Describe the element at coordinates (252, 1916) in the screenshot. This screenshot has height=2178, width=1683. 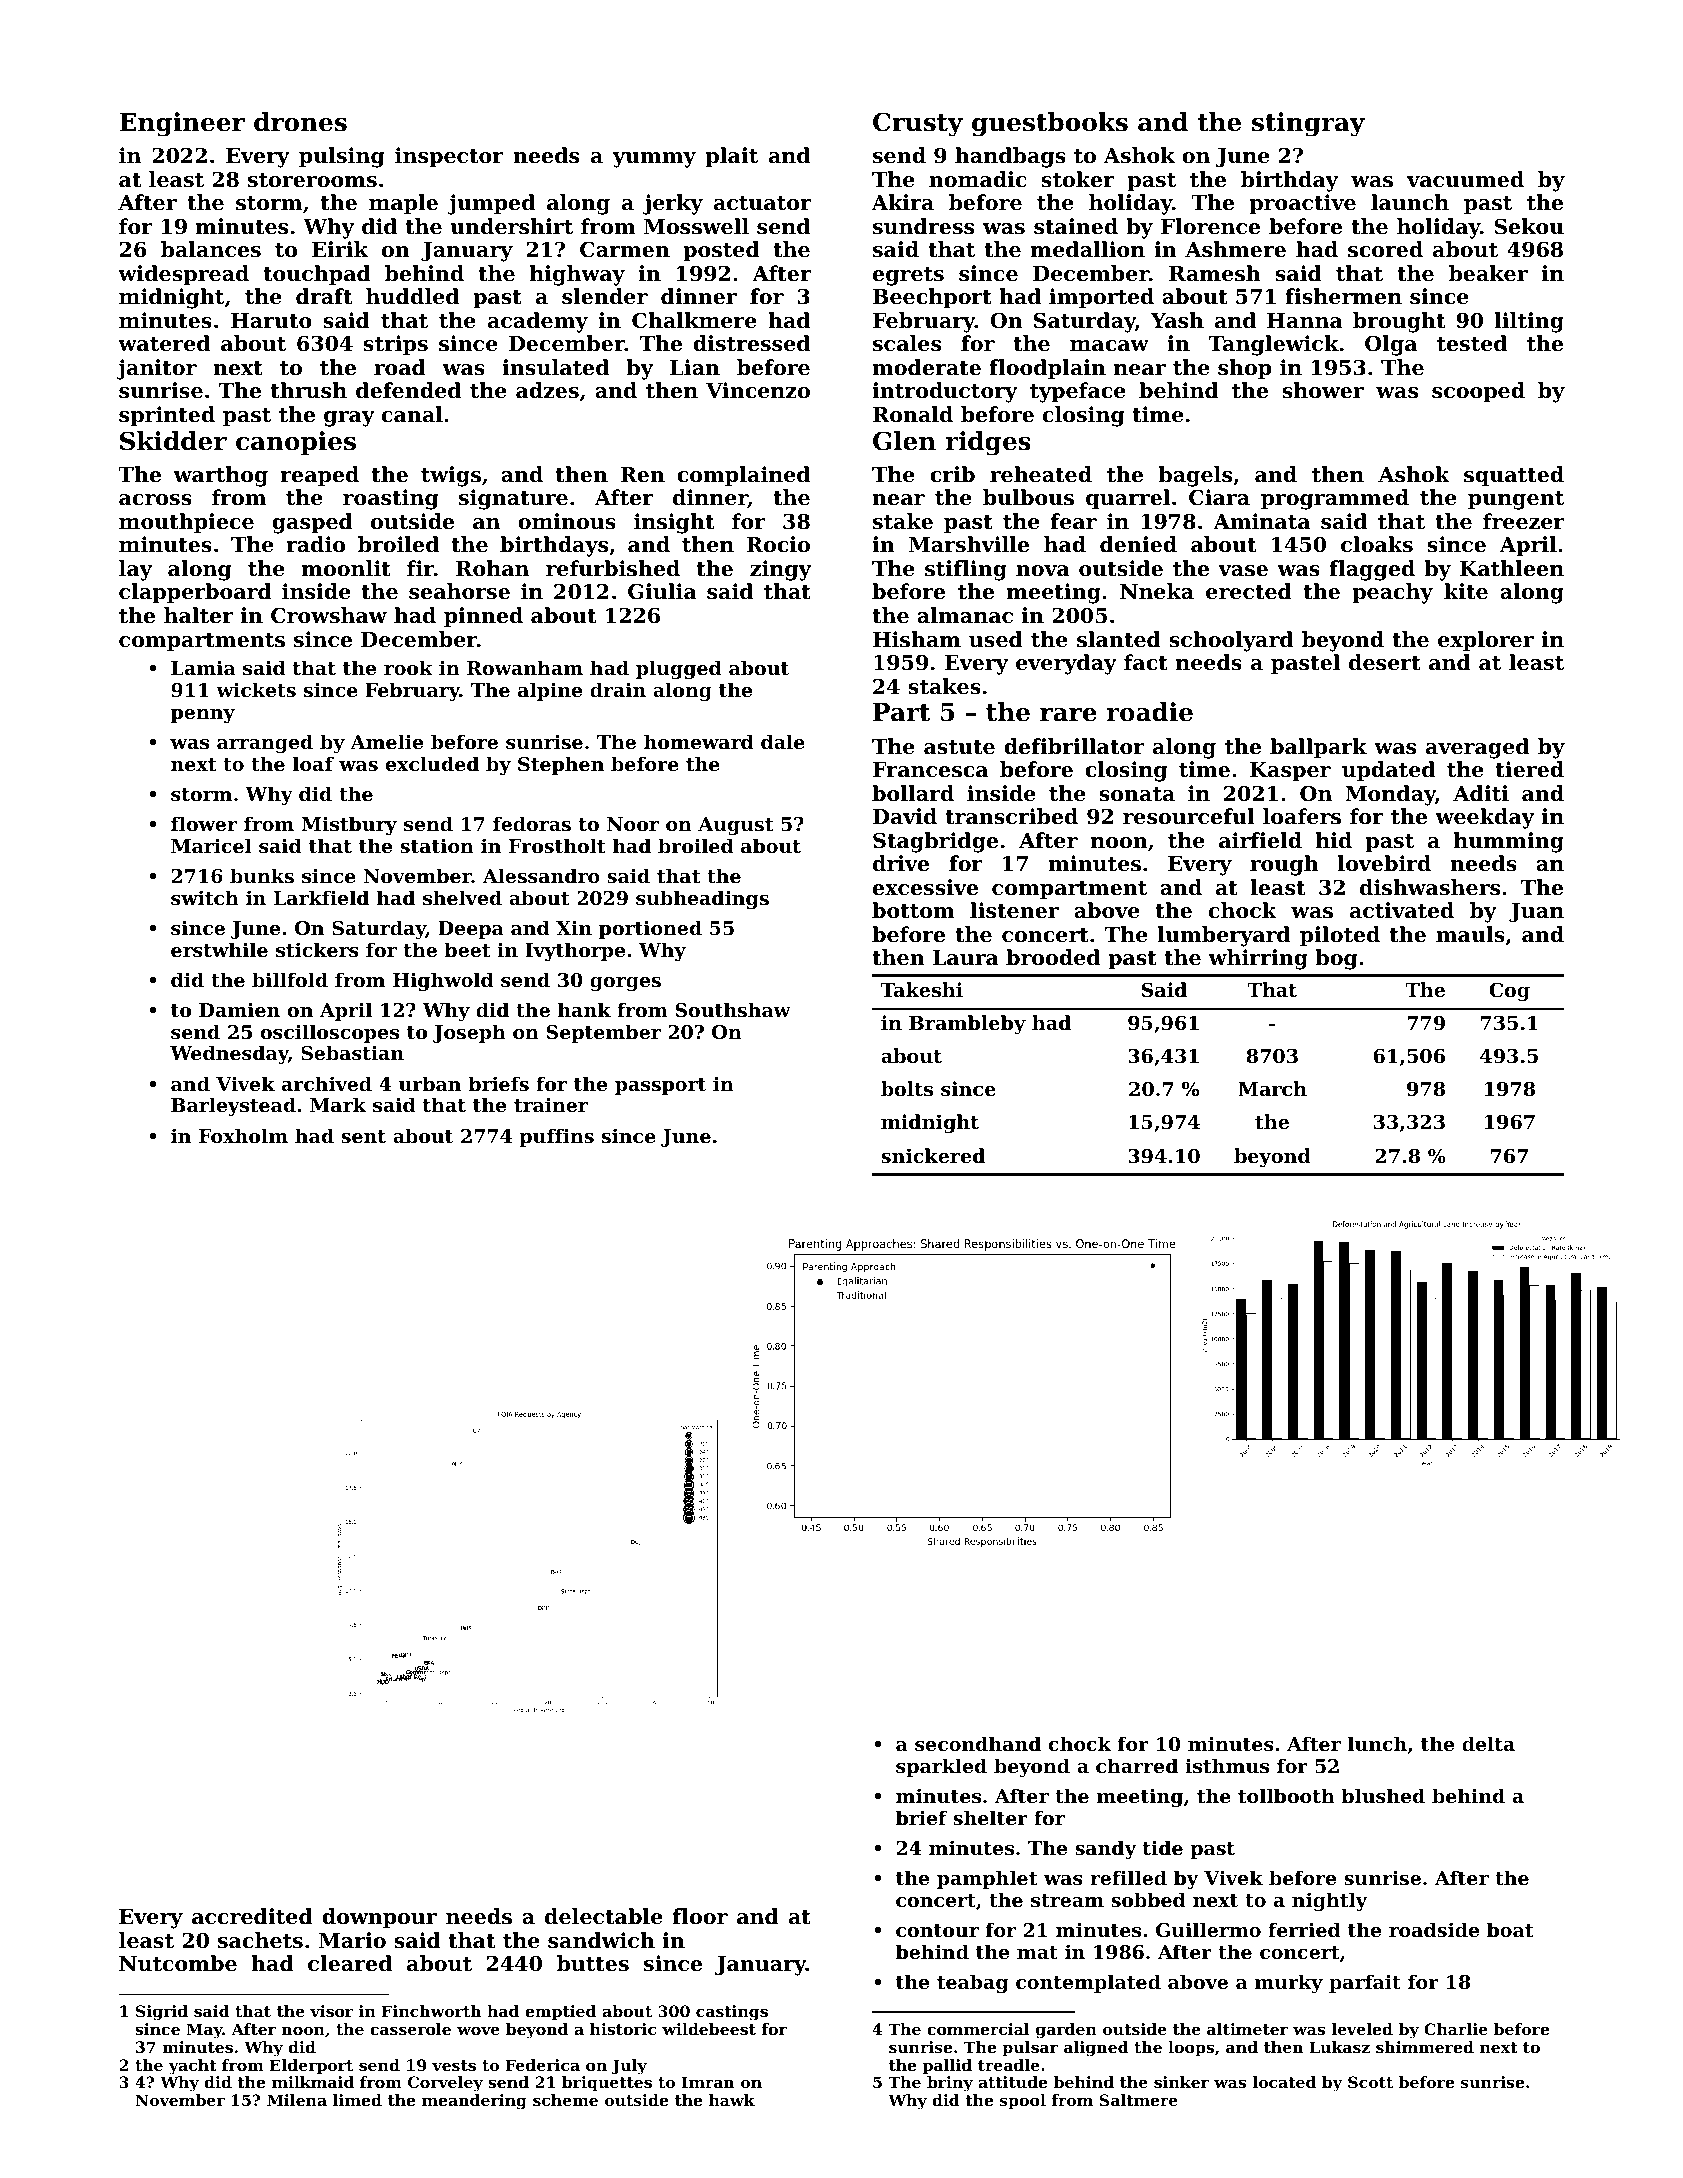
I see `accredited` at that location.
